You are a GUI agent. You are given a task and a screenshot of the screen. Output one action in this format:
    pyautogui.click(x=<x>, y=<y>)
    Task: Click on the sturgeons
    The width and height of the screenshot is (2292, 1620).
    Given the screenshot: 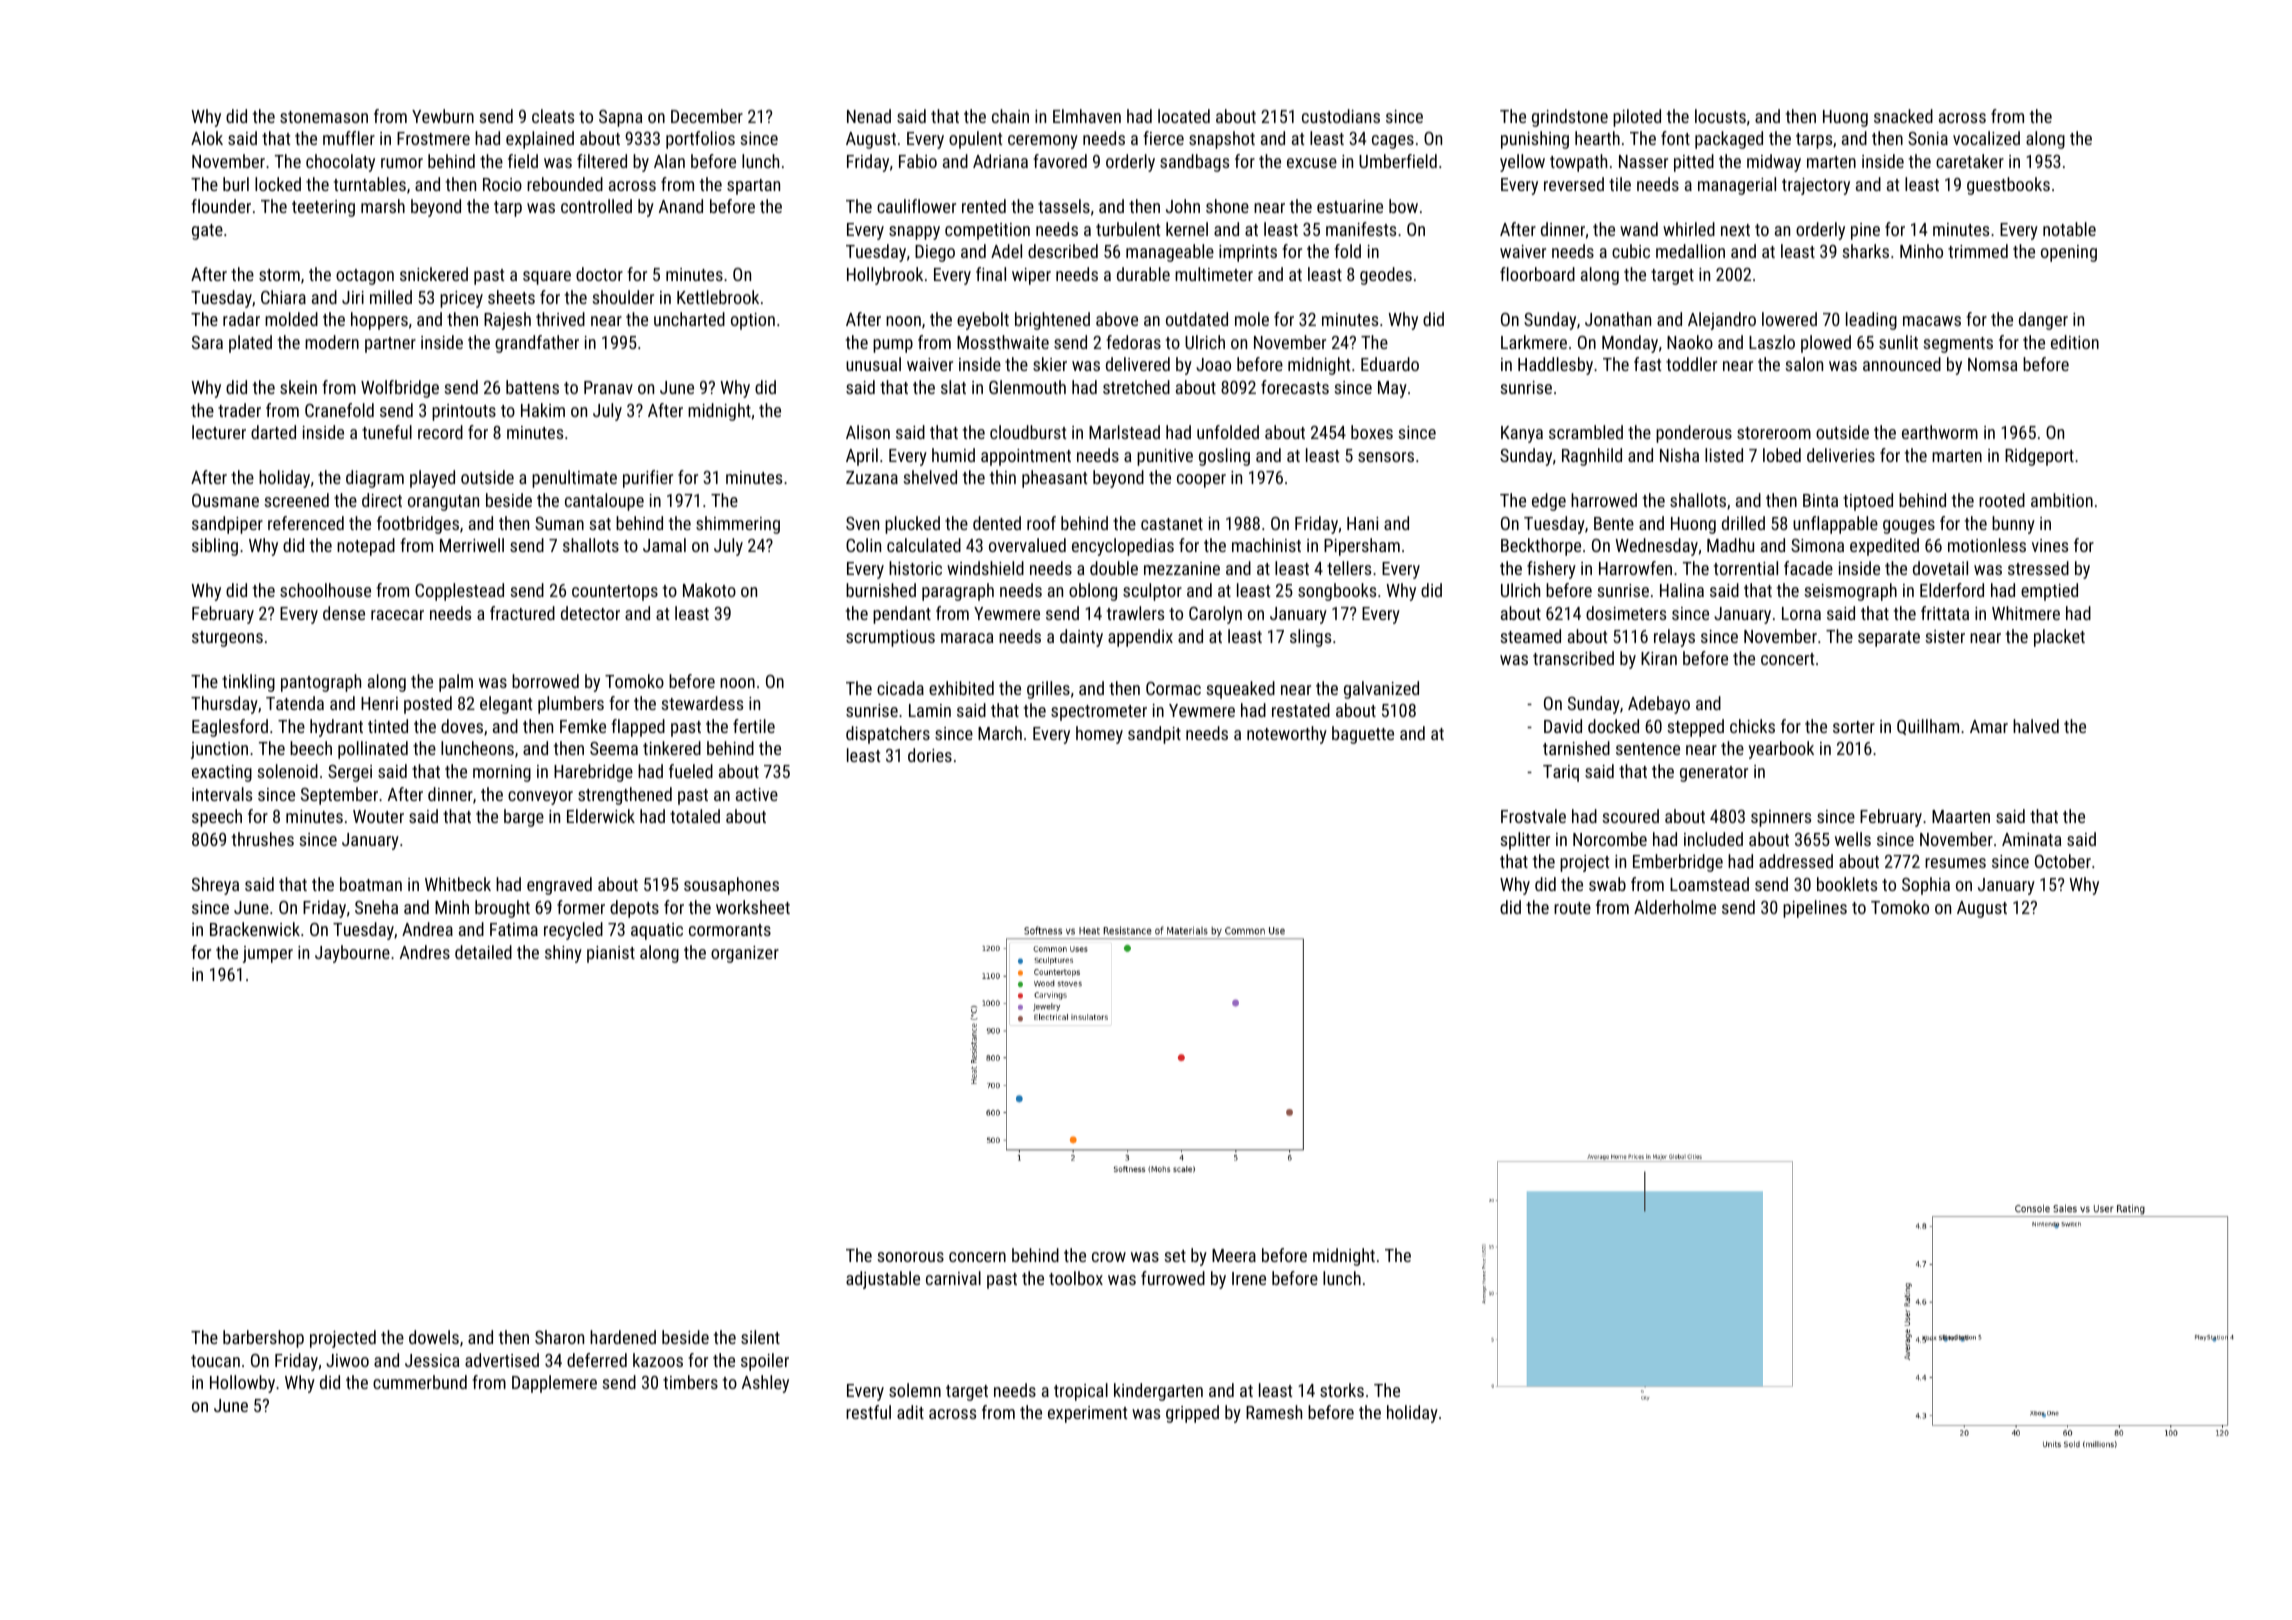 What is the action you would take?
    pyautogui.click(x=227, y=639)
